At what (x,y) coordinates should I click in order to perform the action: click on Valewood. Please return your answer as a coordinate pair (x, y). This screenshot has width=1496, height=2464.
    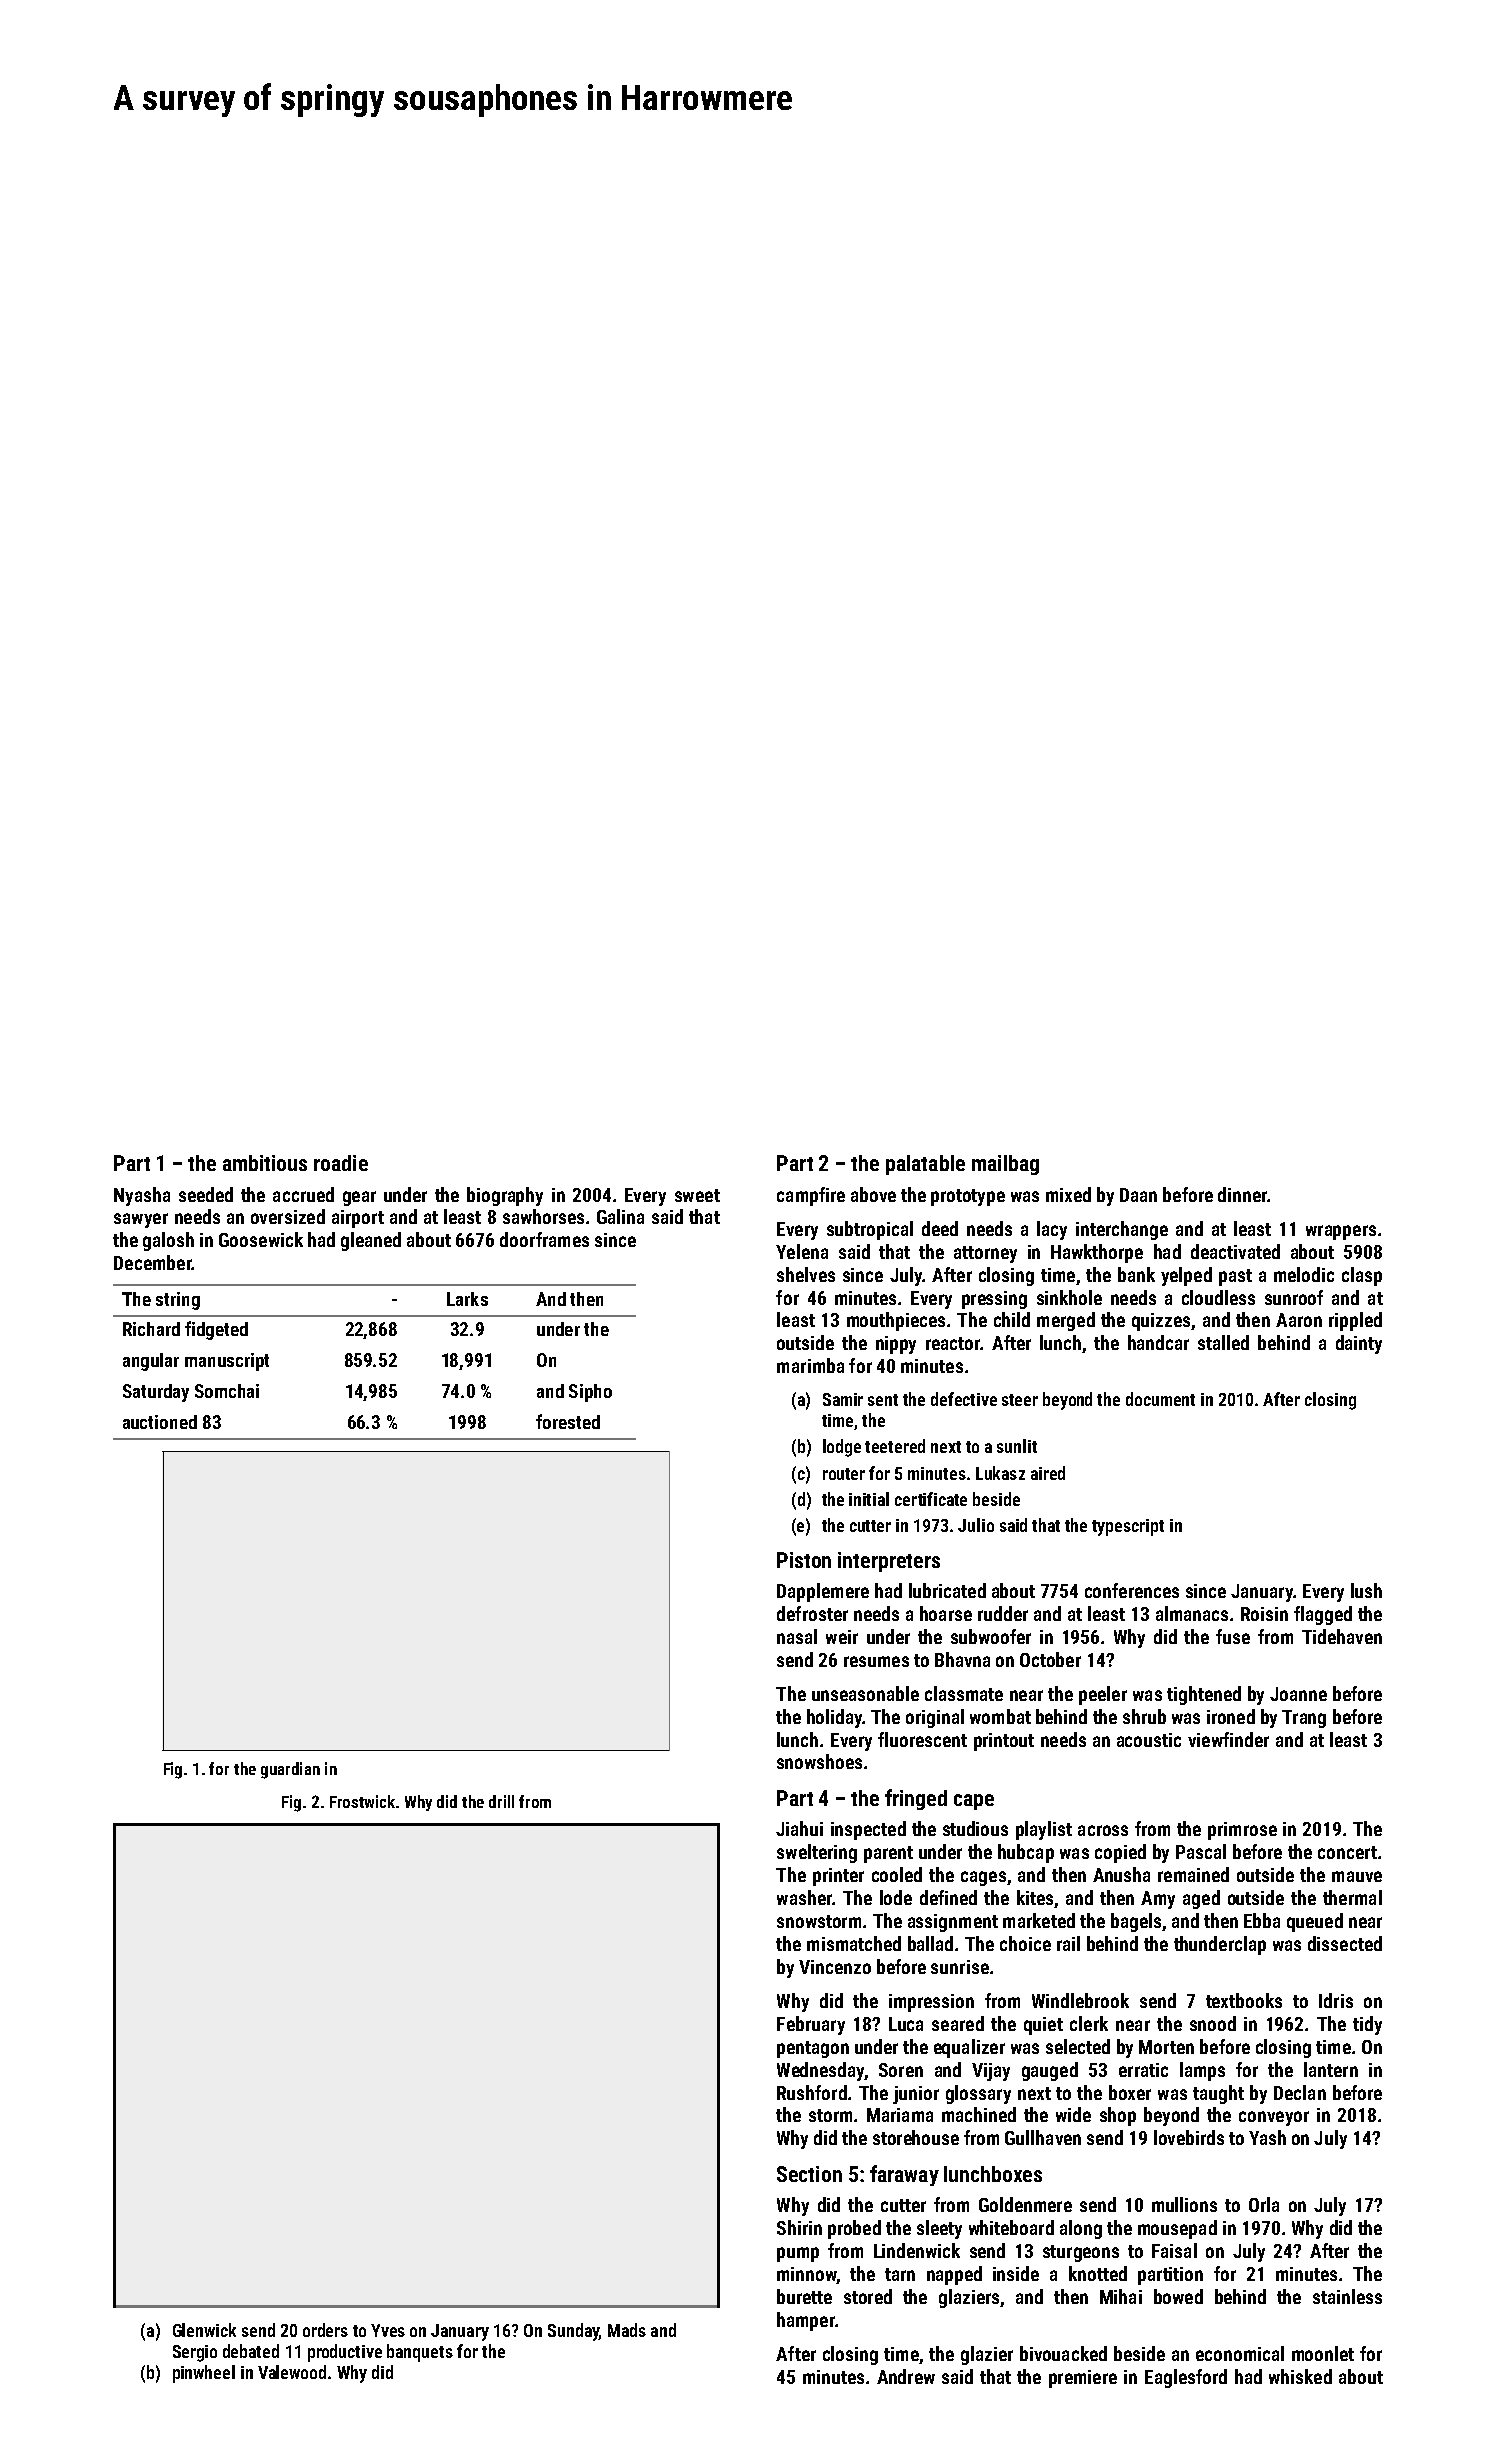
    Looking at the image, I should click on (292, 2372).
